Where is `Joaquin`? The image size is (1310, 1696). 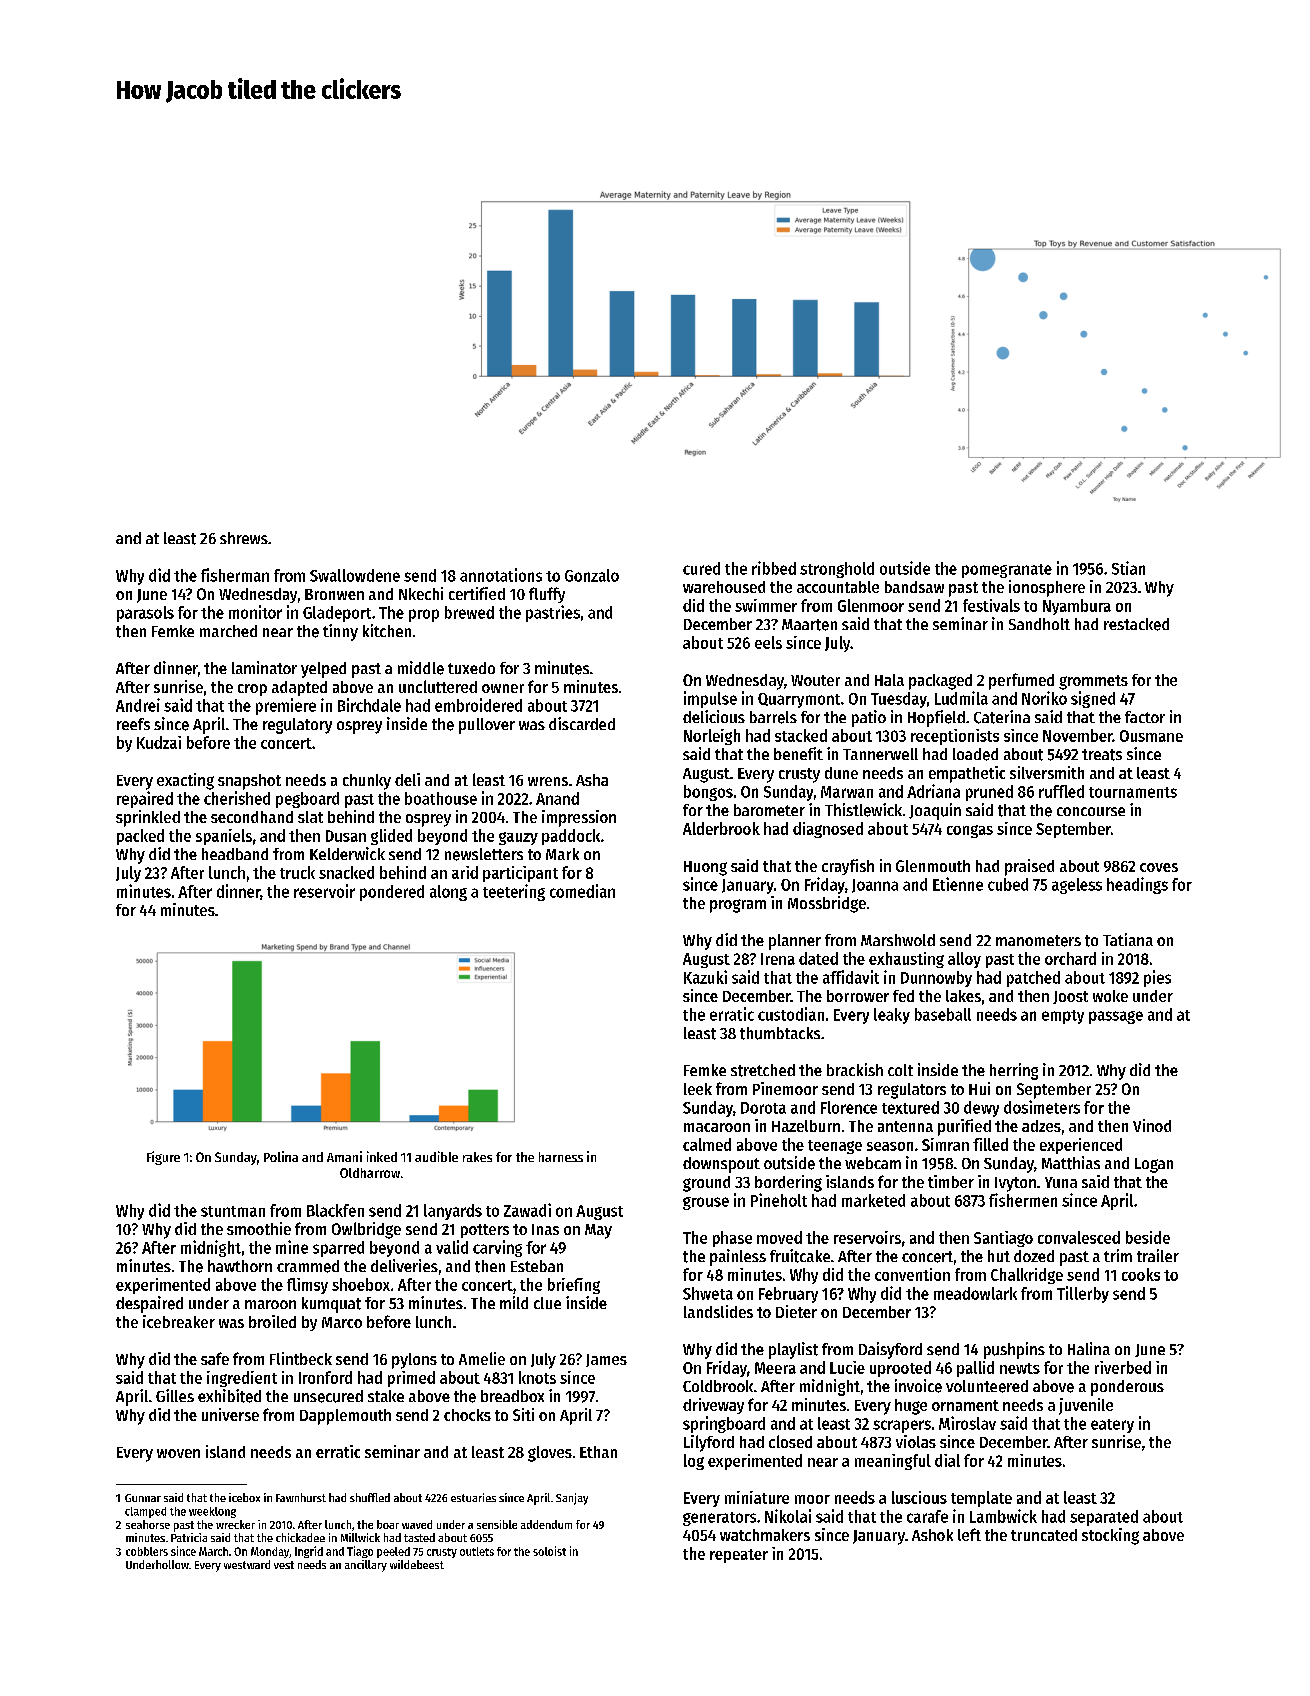 Joaquin is located at coordinates (935, 811).
